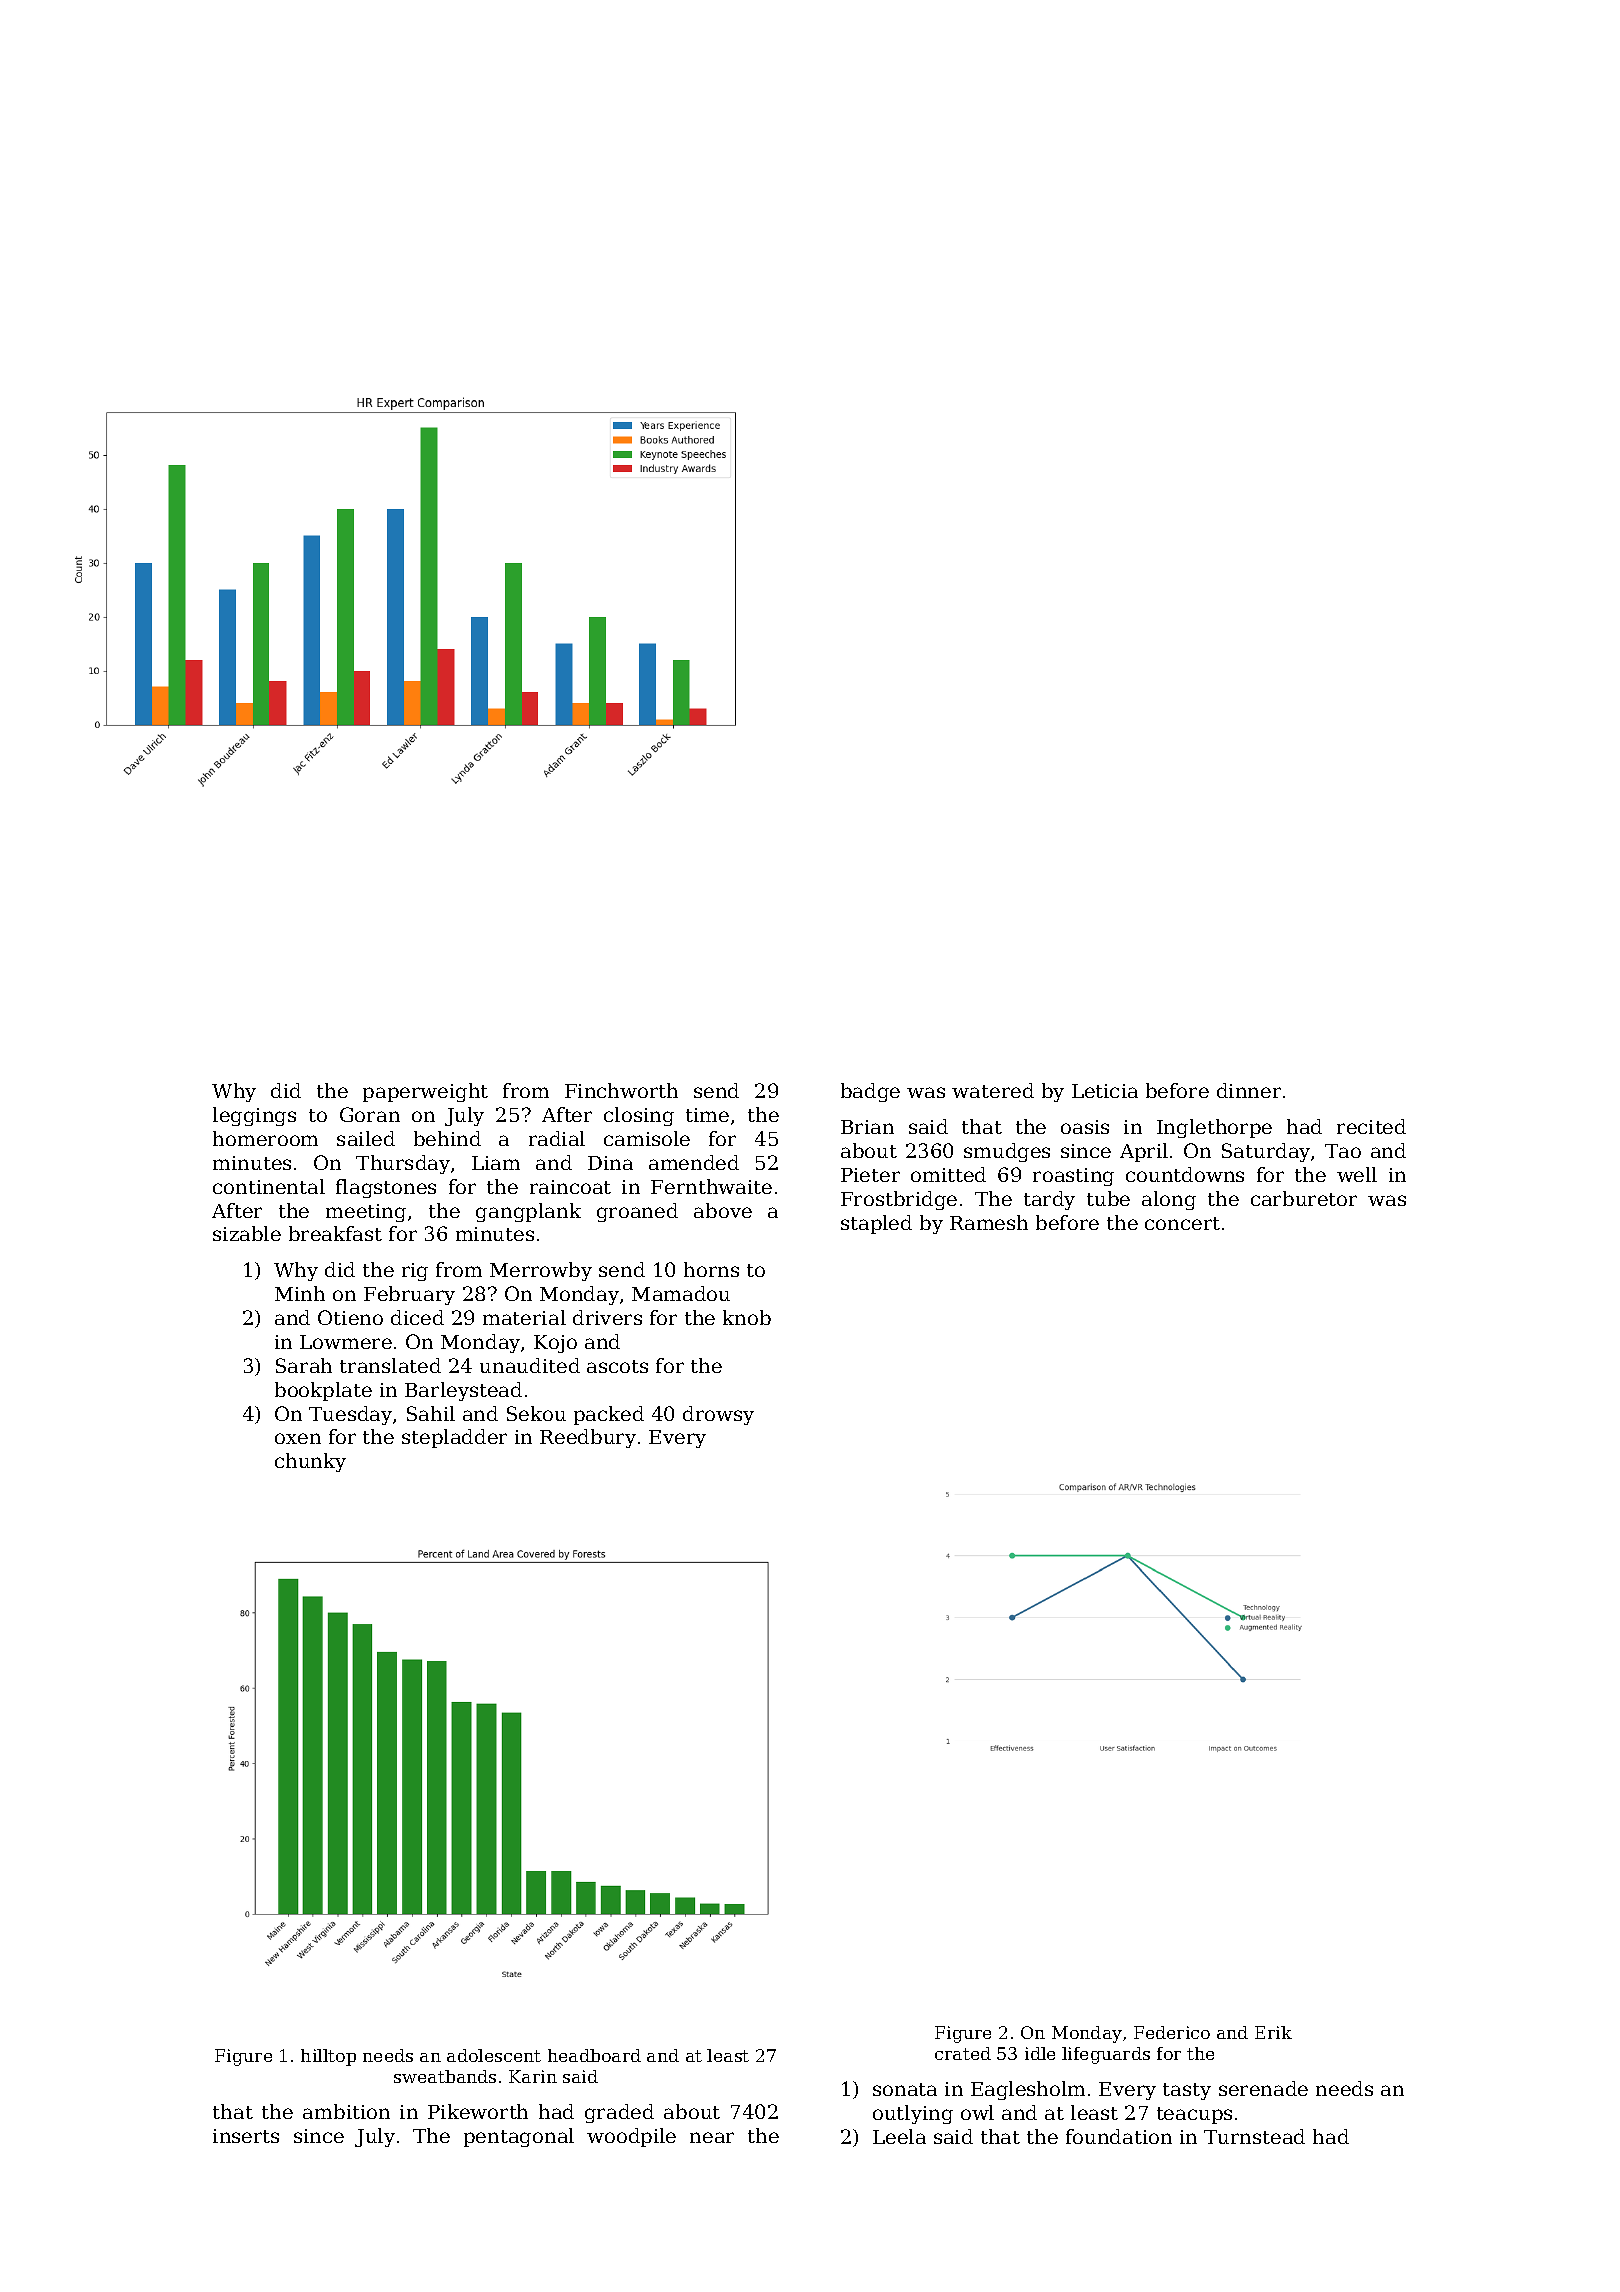 The height and width of the document is (2292, 1620). What do you see at coordinates (867, 1127) in the document?
I see `Brian` at bounding box center [867, 1127].
